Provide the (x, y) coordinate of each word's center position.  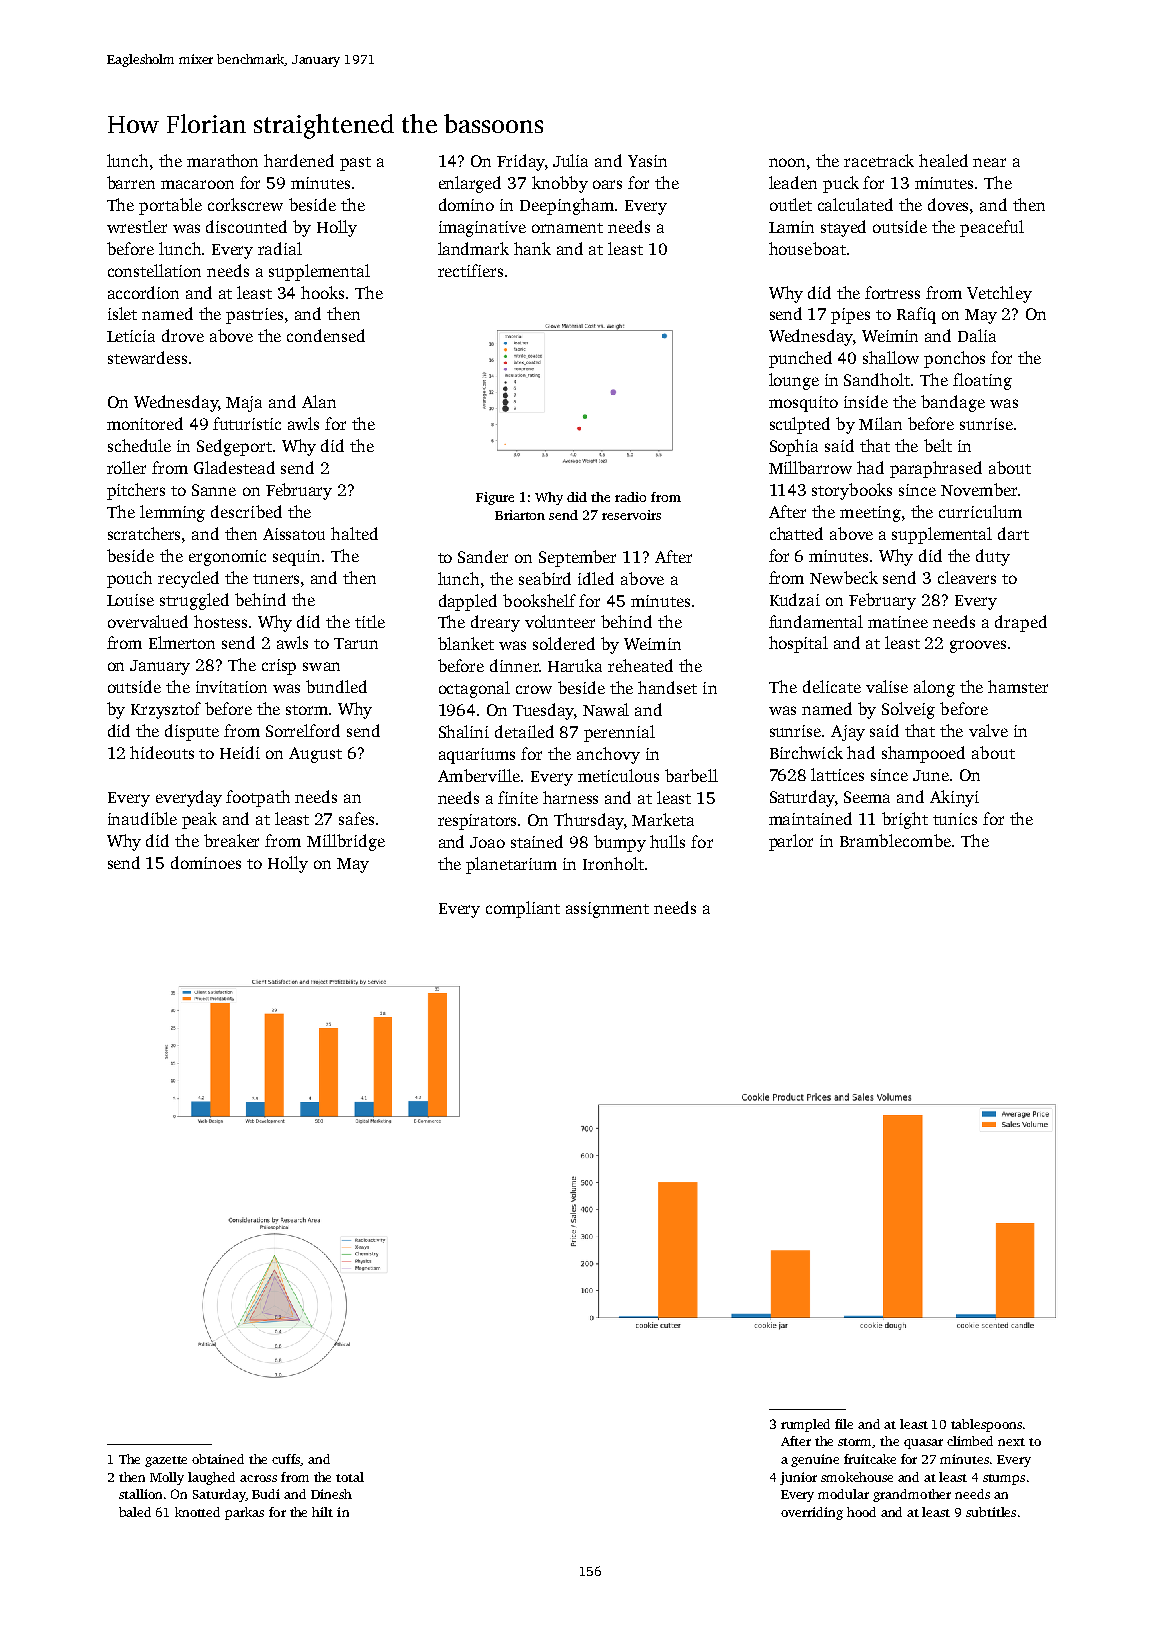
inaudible (142, 818)
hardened (299, 160)
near (989, 162)
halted (354, 533)
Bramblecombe (895, 840)
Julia (570, 160)
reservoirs (631, 515)
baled (135, 1512)
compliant (523, 909)
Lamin (791, 227)
